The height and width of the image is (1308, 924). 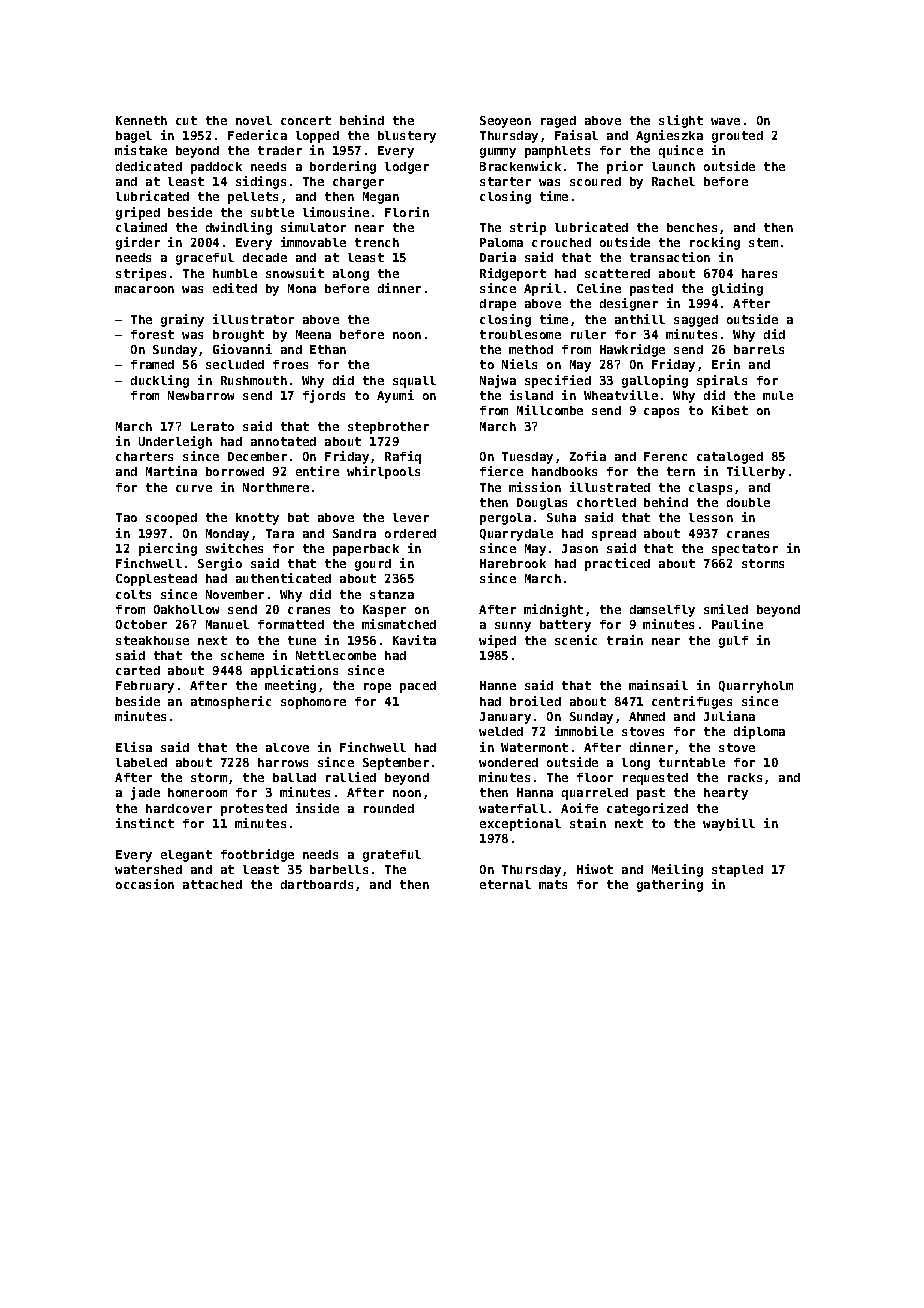 I want to click on launch, so click(x=673, y=166).
